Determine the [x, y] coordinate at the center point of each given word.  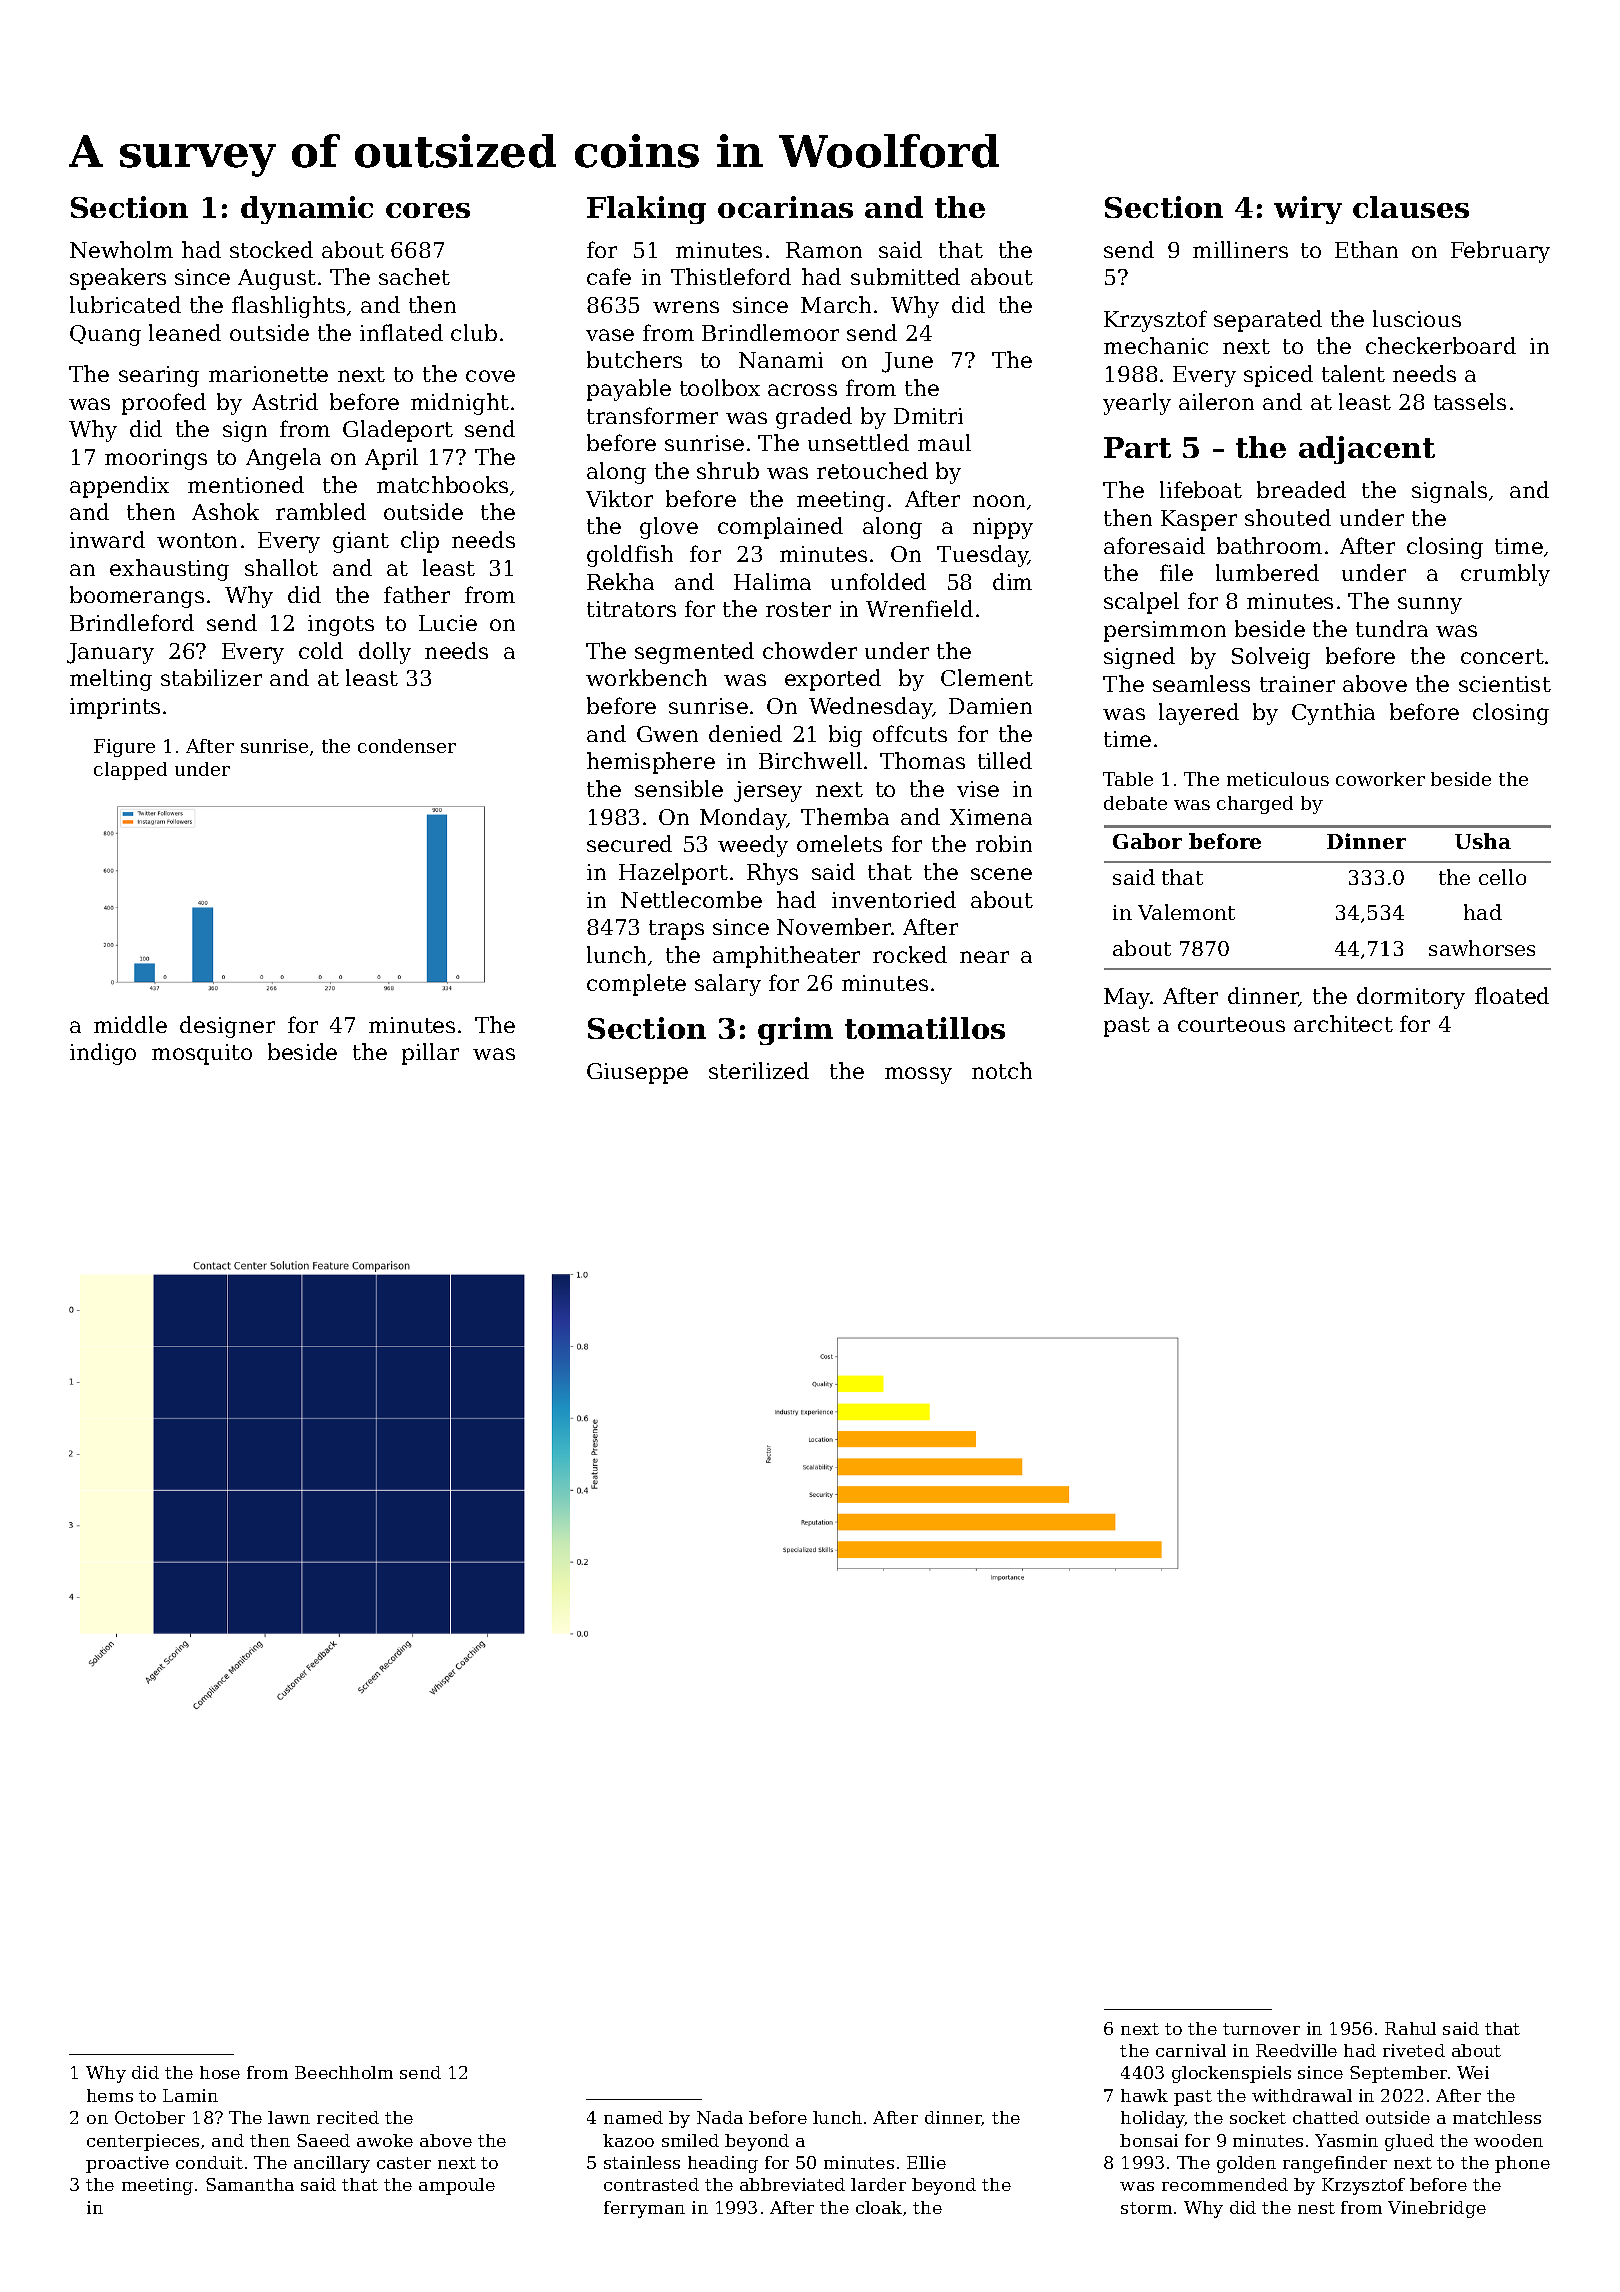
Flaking [646, 210]
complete [636, 985]
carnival [1191, 2050]
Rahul [1410, 2028]
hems [110, 2095]
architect [1343, 1023]
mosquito [202, 1054]
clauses [1411, 207]
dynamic [307, 210]
